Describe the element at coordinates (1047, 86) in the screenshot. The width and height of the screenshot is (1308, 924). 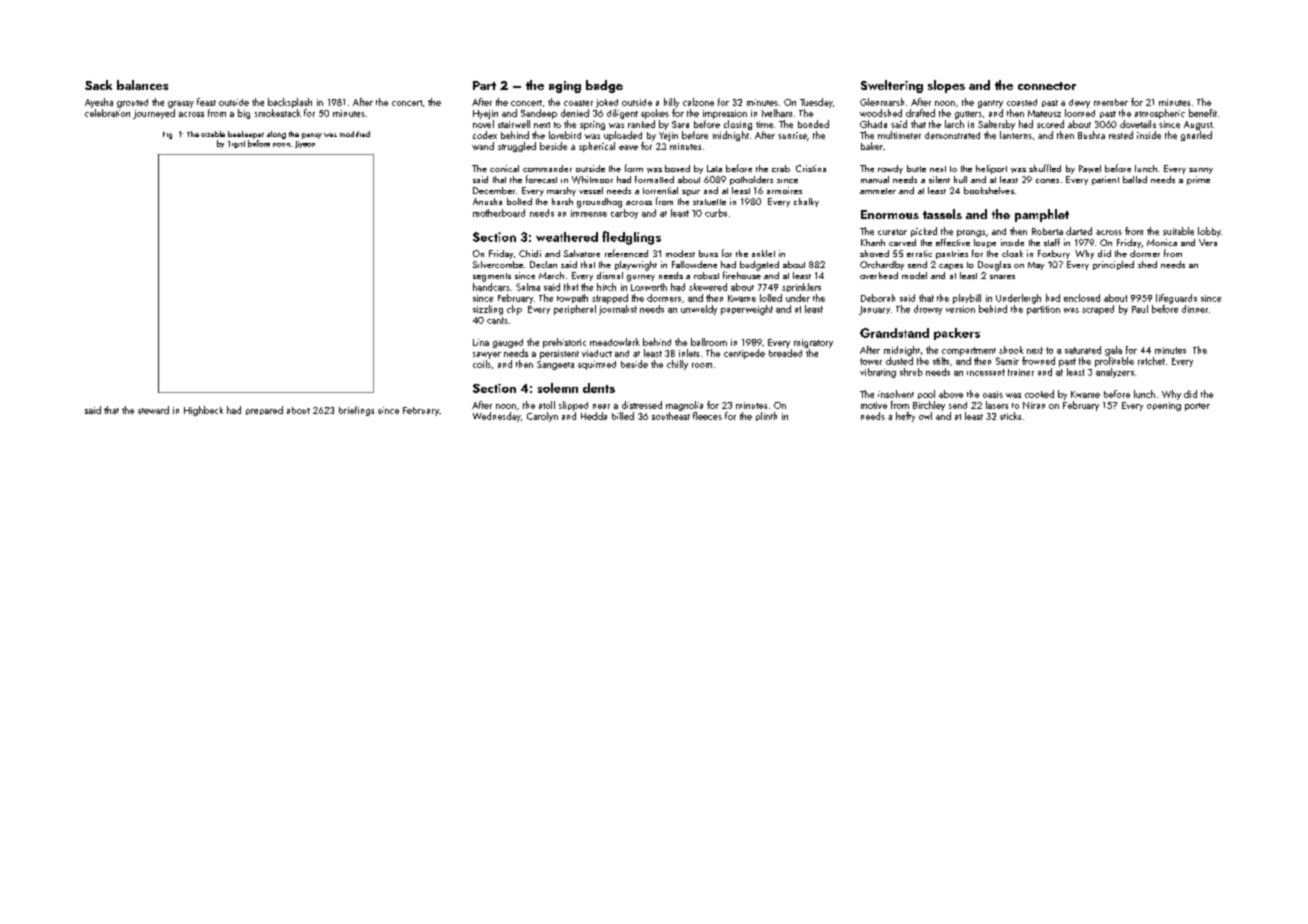
I see `connector` at that location.
